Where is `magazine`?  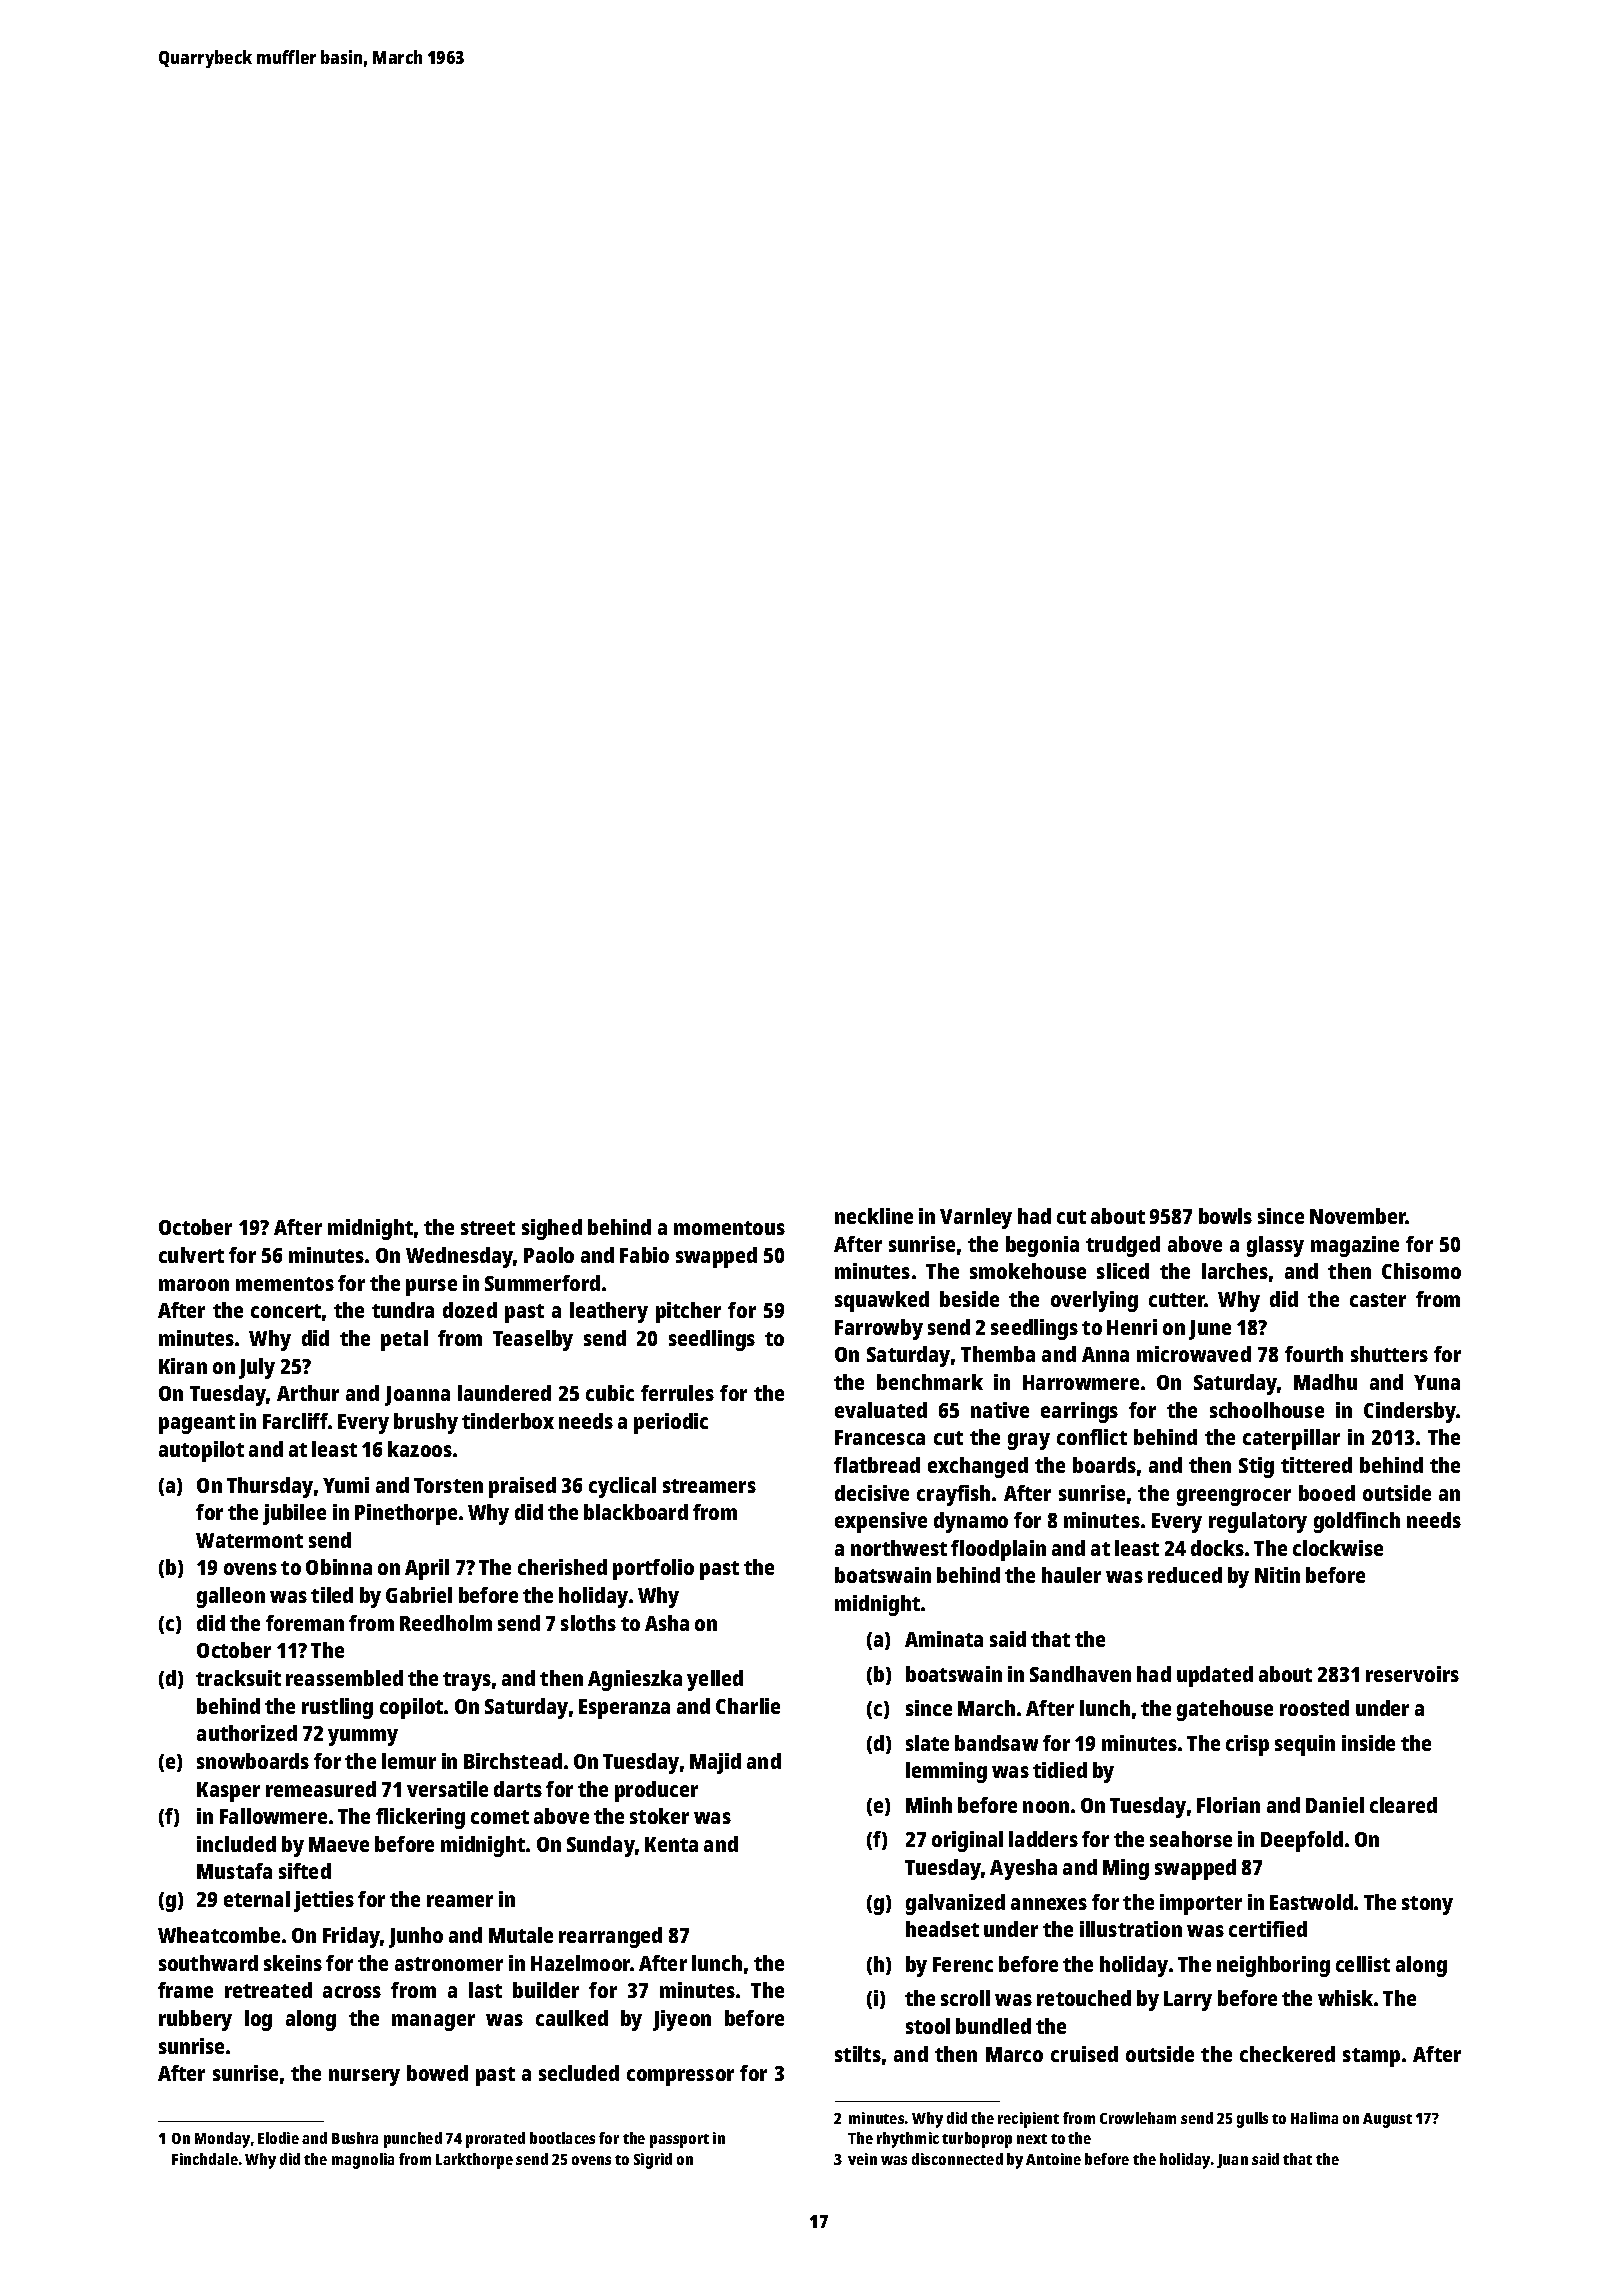
magazine is located at coordinates (1355, 1246).
